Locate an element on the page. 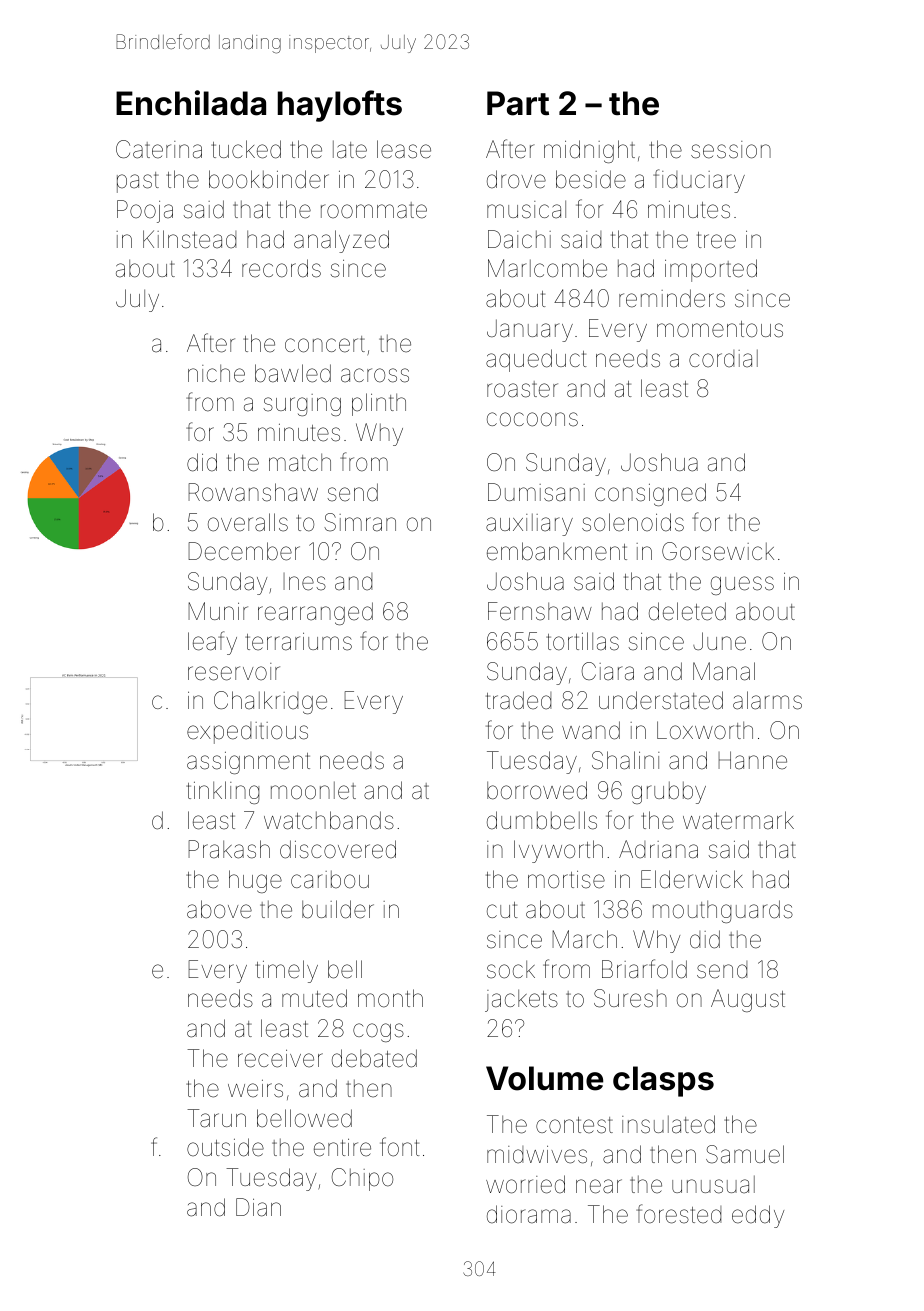  forested is located at coordinates (678, 1214).
